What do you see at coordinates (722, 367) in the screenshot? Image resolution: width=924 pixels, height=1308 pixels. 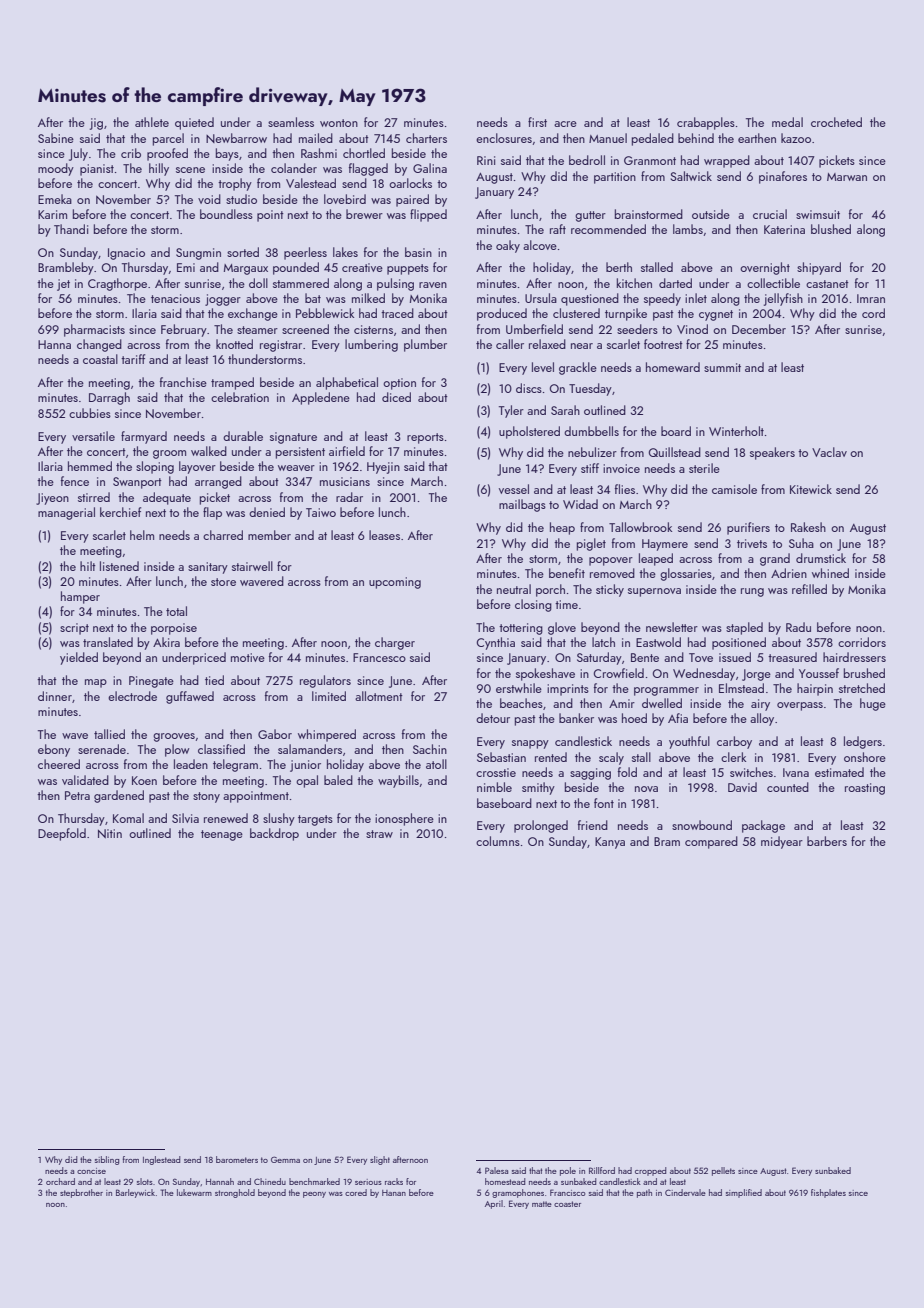 I see `summit` at bounding box center [722, 367].
